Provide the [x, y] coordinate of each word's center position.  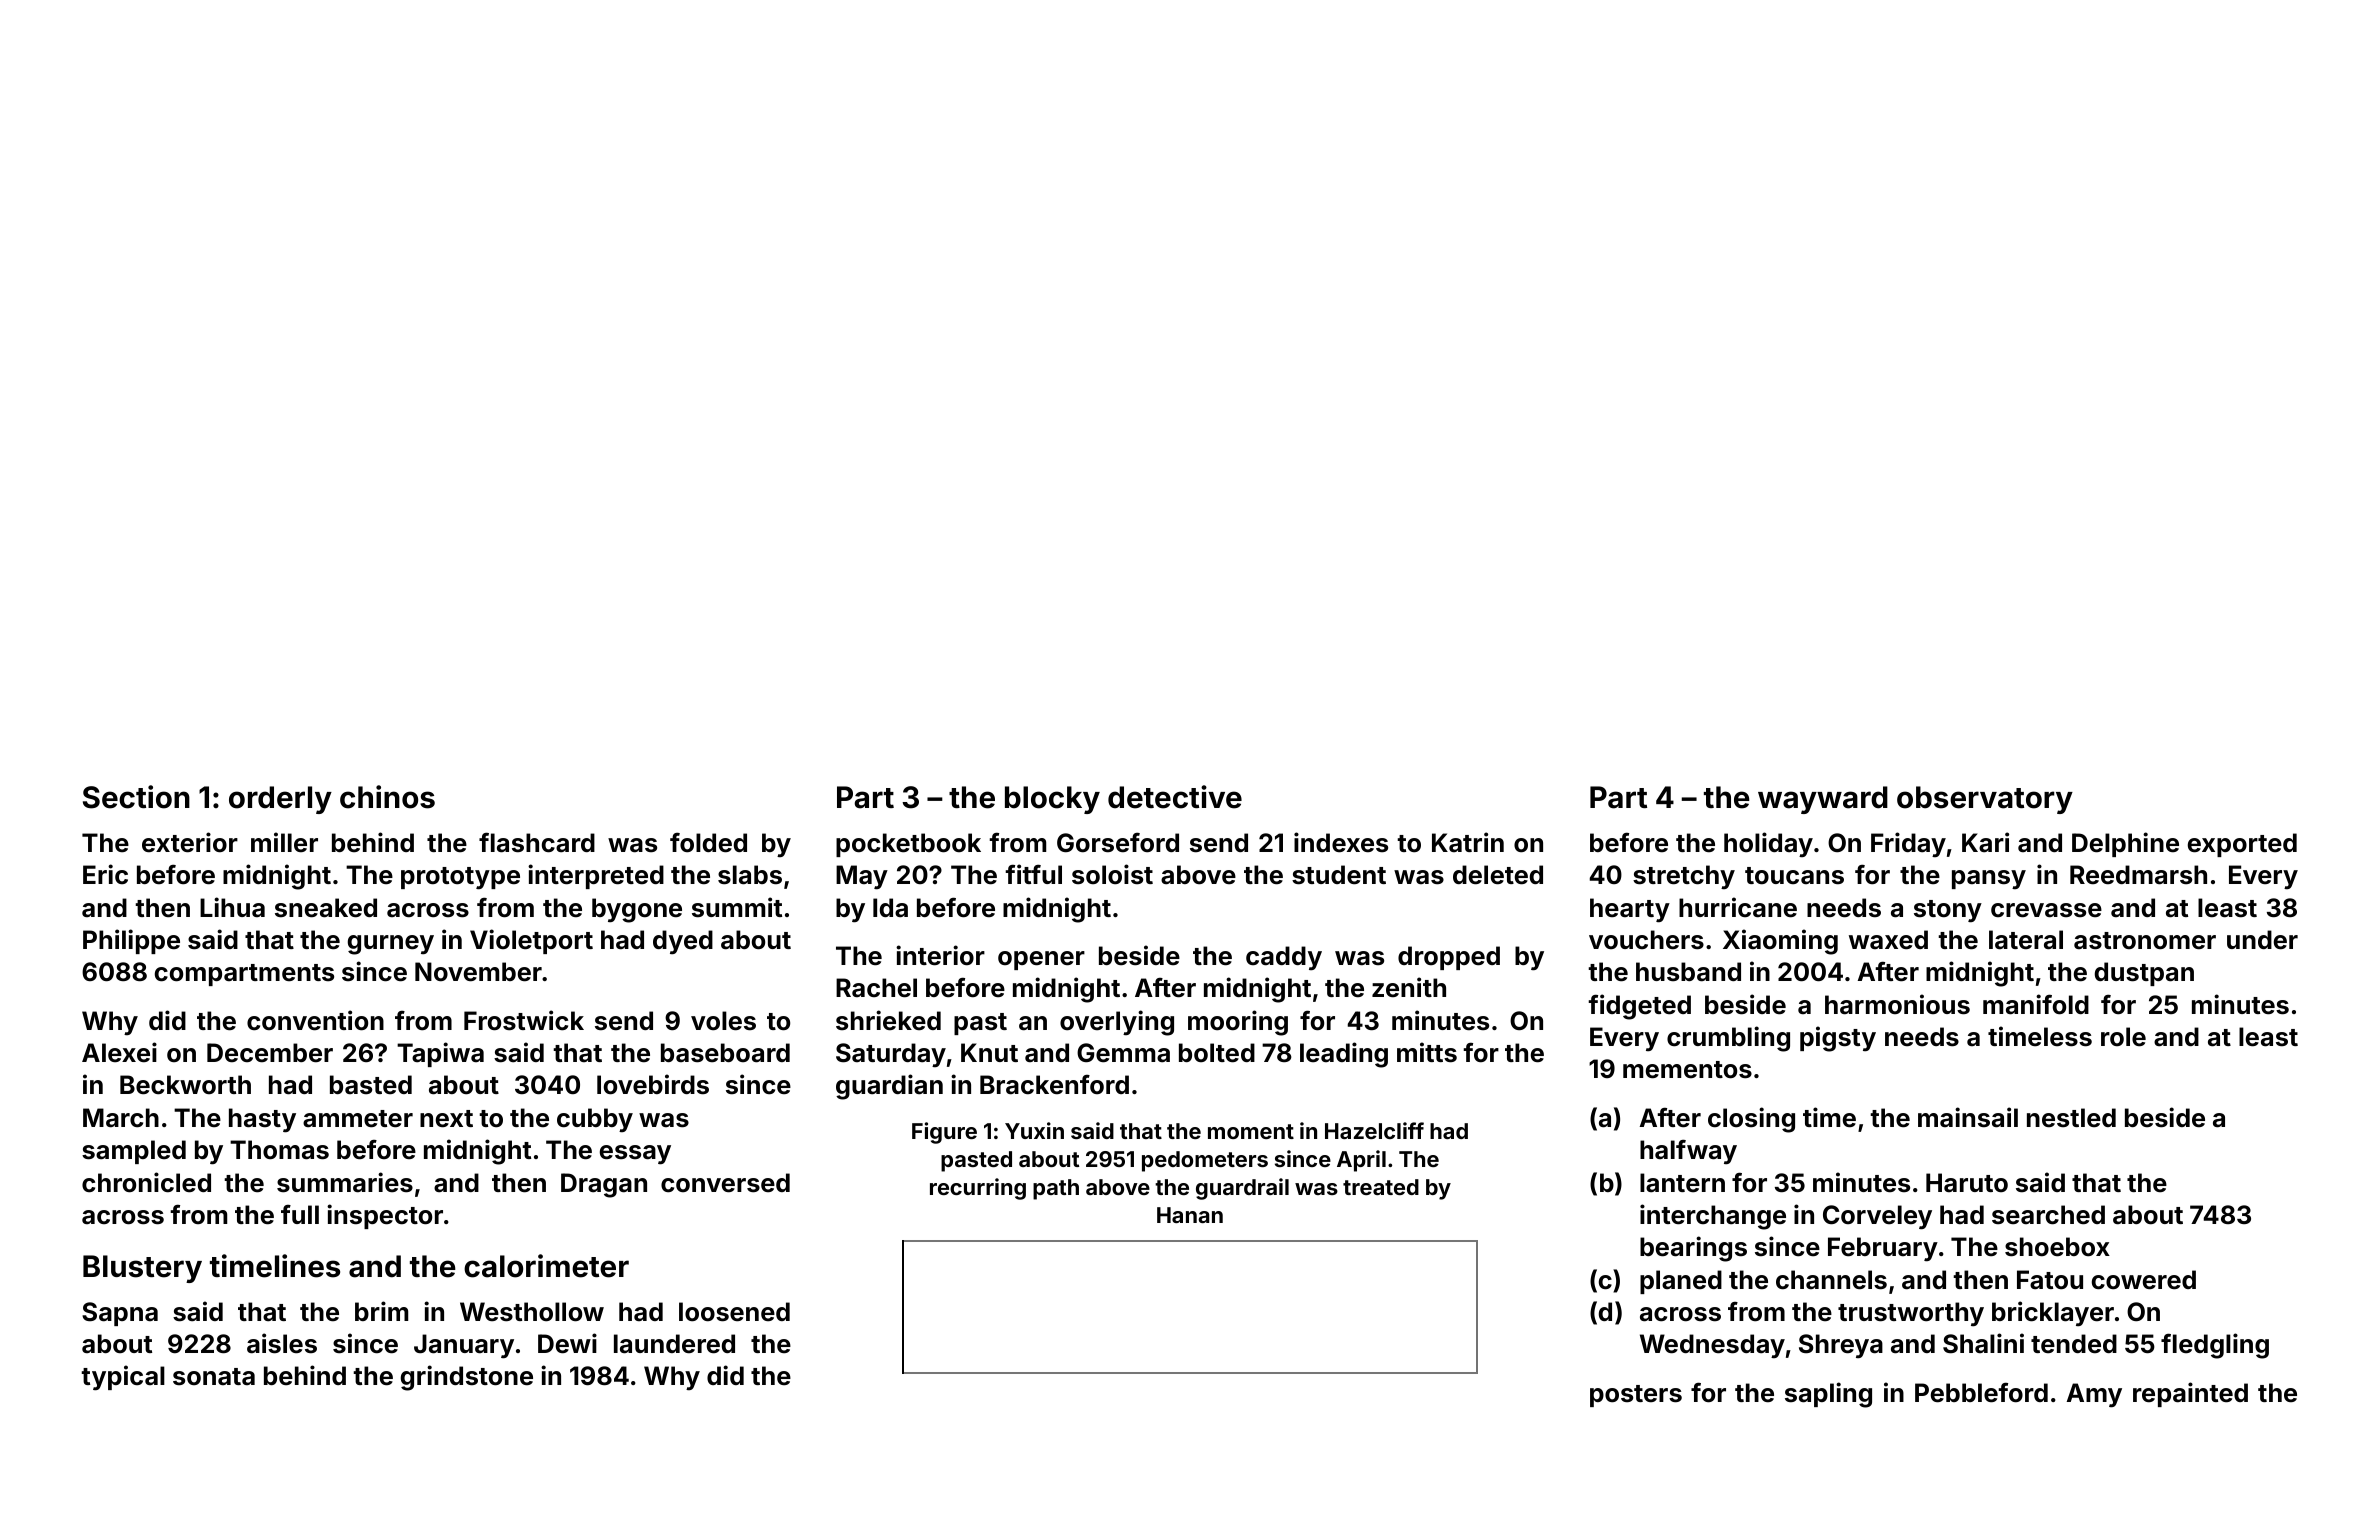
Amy [2094, 1395]
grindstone [467, 1378]
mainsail [1968, 1117]
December [270, 1053]
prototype [460, 878]
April [1361, 1161]
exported [2242, 845]
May [862, 877]
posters [1636, 1396]
